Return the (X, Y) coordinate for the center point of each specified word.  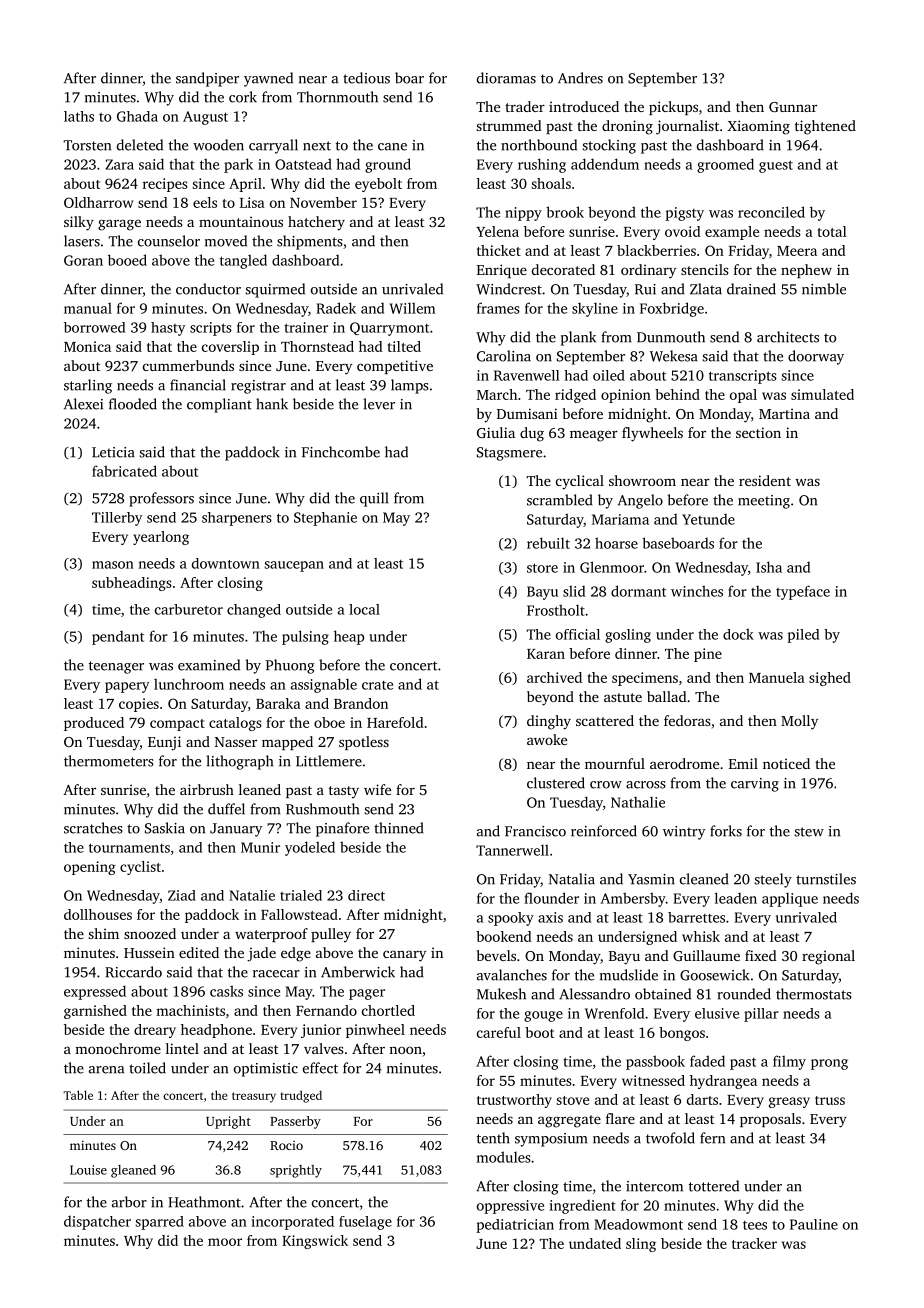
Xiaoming (759, 127)
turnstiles (826, 879)
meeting (764, 502)
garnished (95, 1012)
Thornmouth (337, 97)
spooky (511, 919)
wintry (684, 833)
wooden (218, 145)
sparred (159, 1223)
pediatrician (515, 1226)
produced (94, 724)
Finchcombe (341, 452)
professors (161, 499)
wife (377, 789)
